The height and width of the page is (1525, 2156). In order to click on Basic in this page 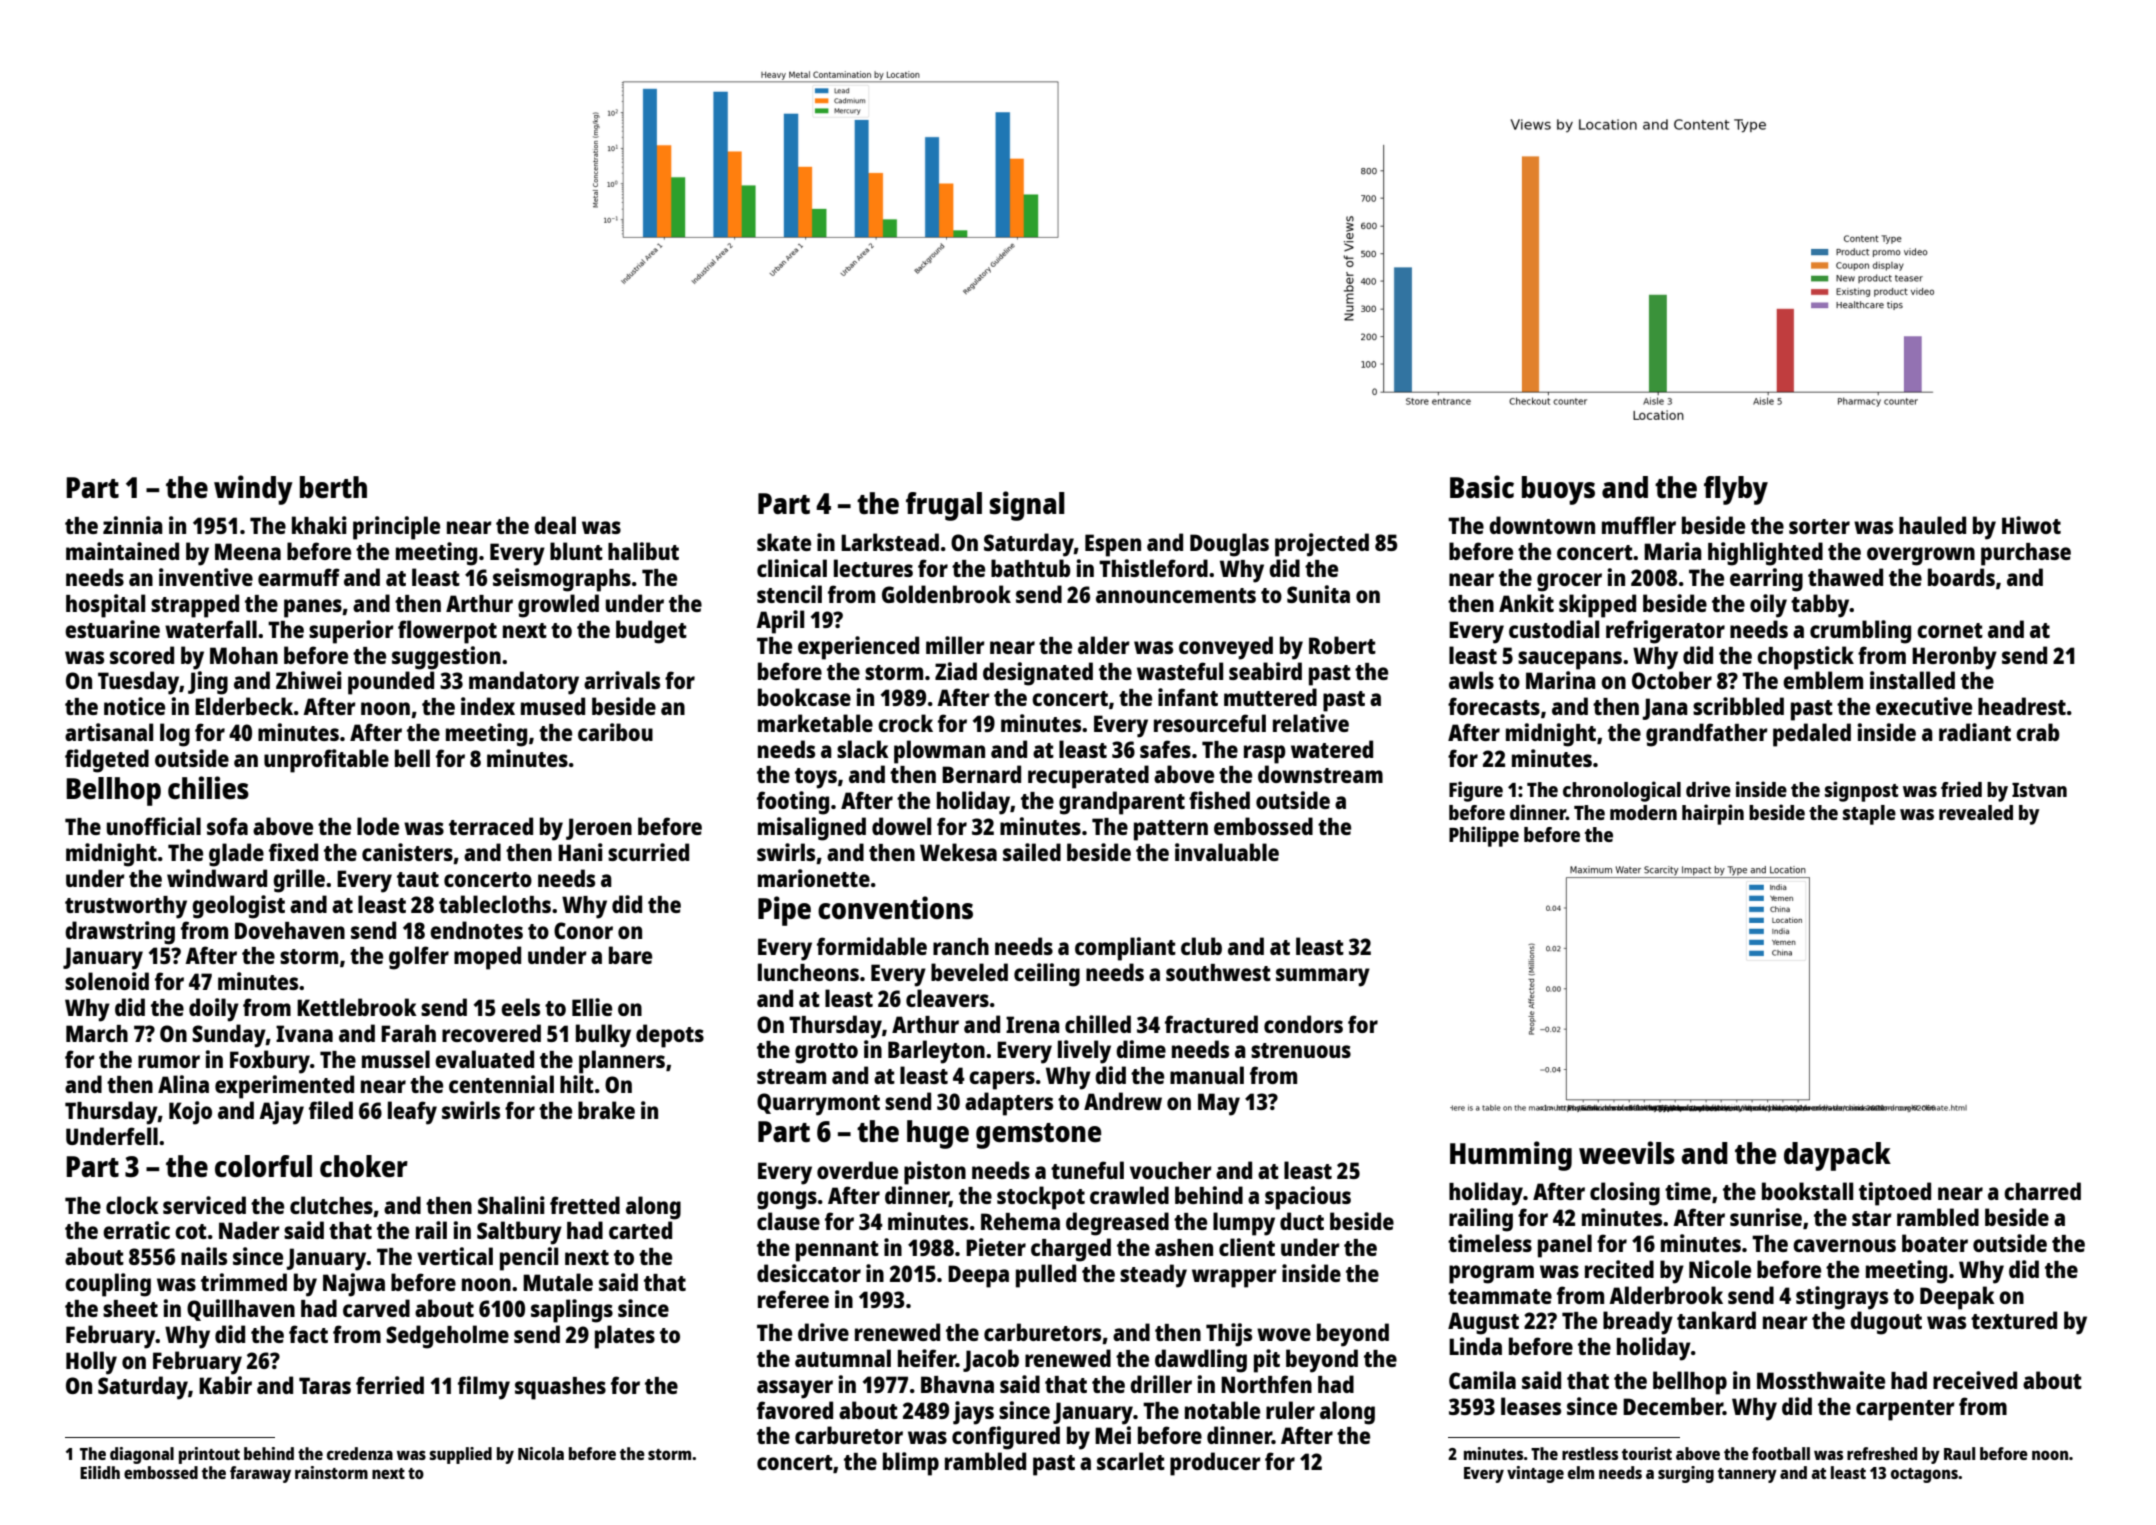, I will do `click(1482, 486)`.
